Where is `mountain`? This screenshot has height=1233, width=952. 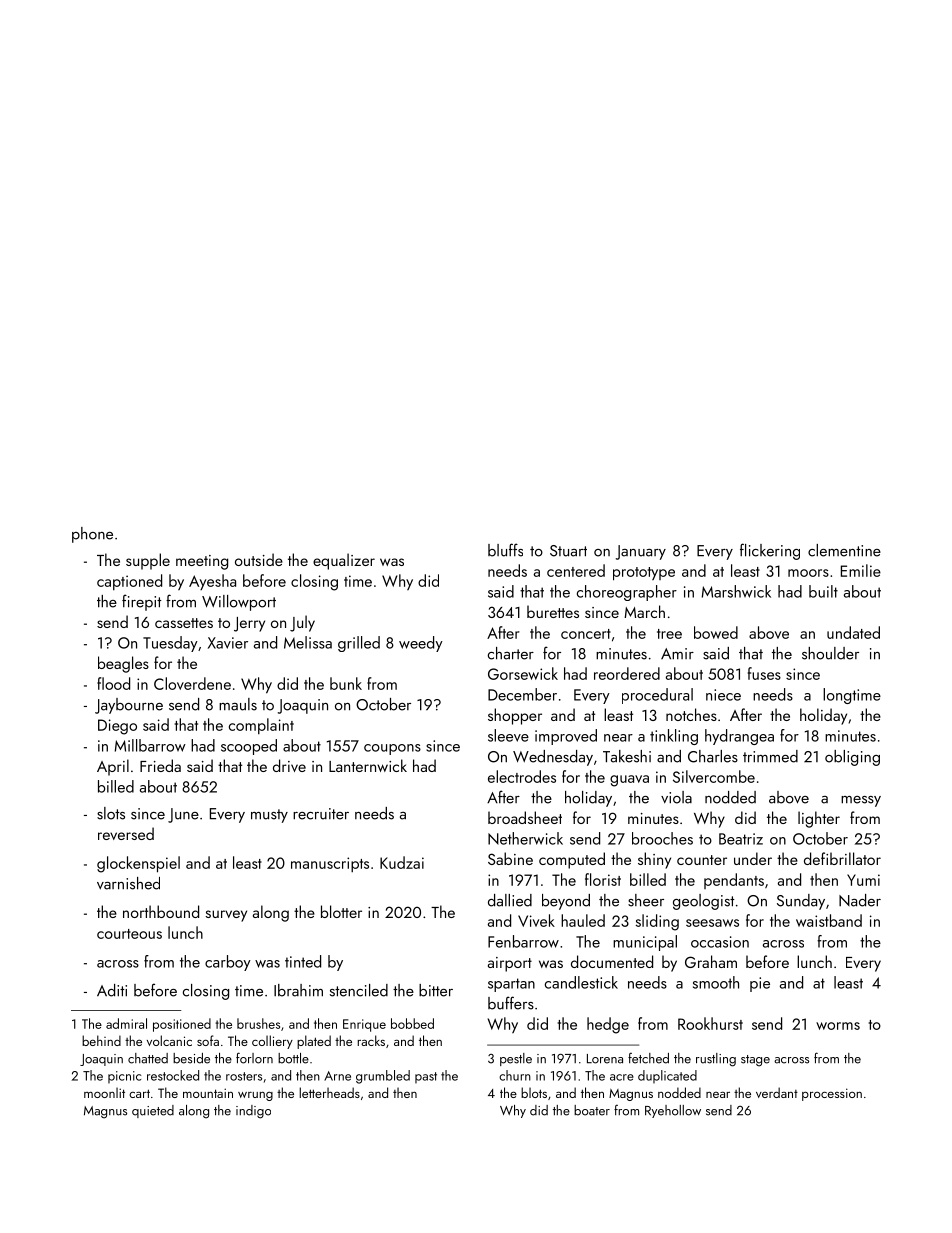 mountain is located at coordinates (208, 1093).
